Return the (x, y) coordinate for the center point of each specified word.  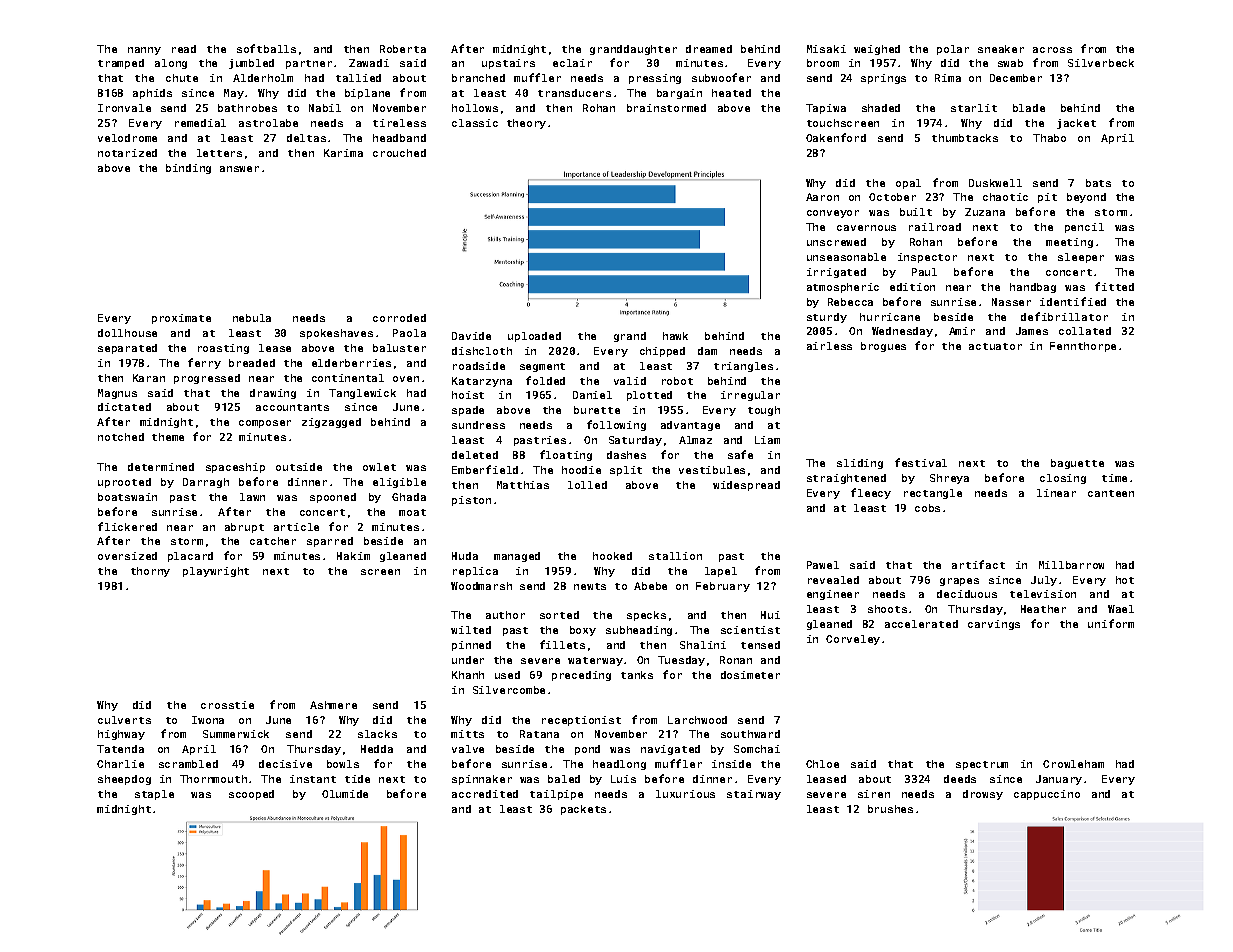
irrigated (836, 273)
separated (127, 349)
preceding (581, 676)
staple (154, 795)
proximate (181, 319)
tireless (399, 123)
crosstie (227, 705)
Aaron (822, 197)
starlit (974, 108)
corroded (399, 318)
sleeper (1081, 258)
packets (583, 810)
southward (750, 734)
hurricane (890, 317)
